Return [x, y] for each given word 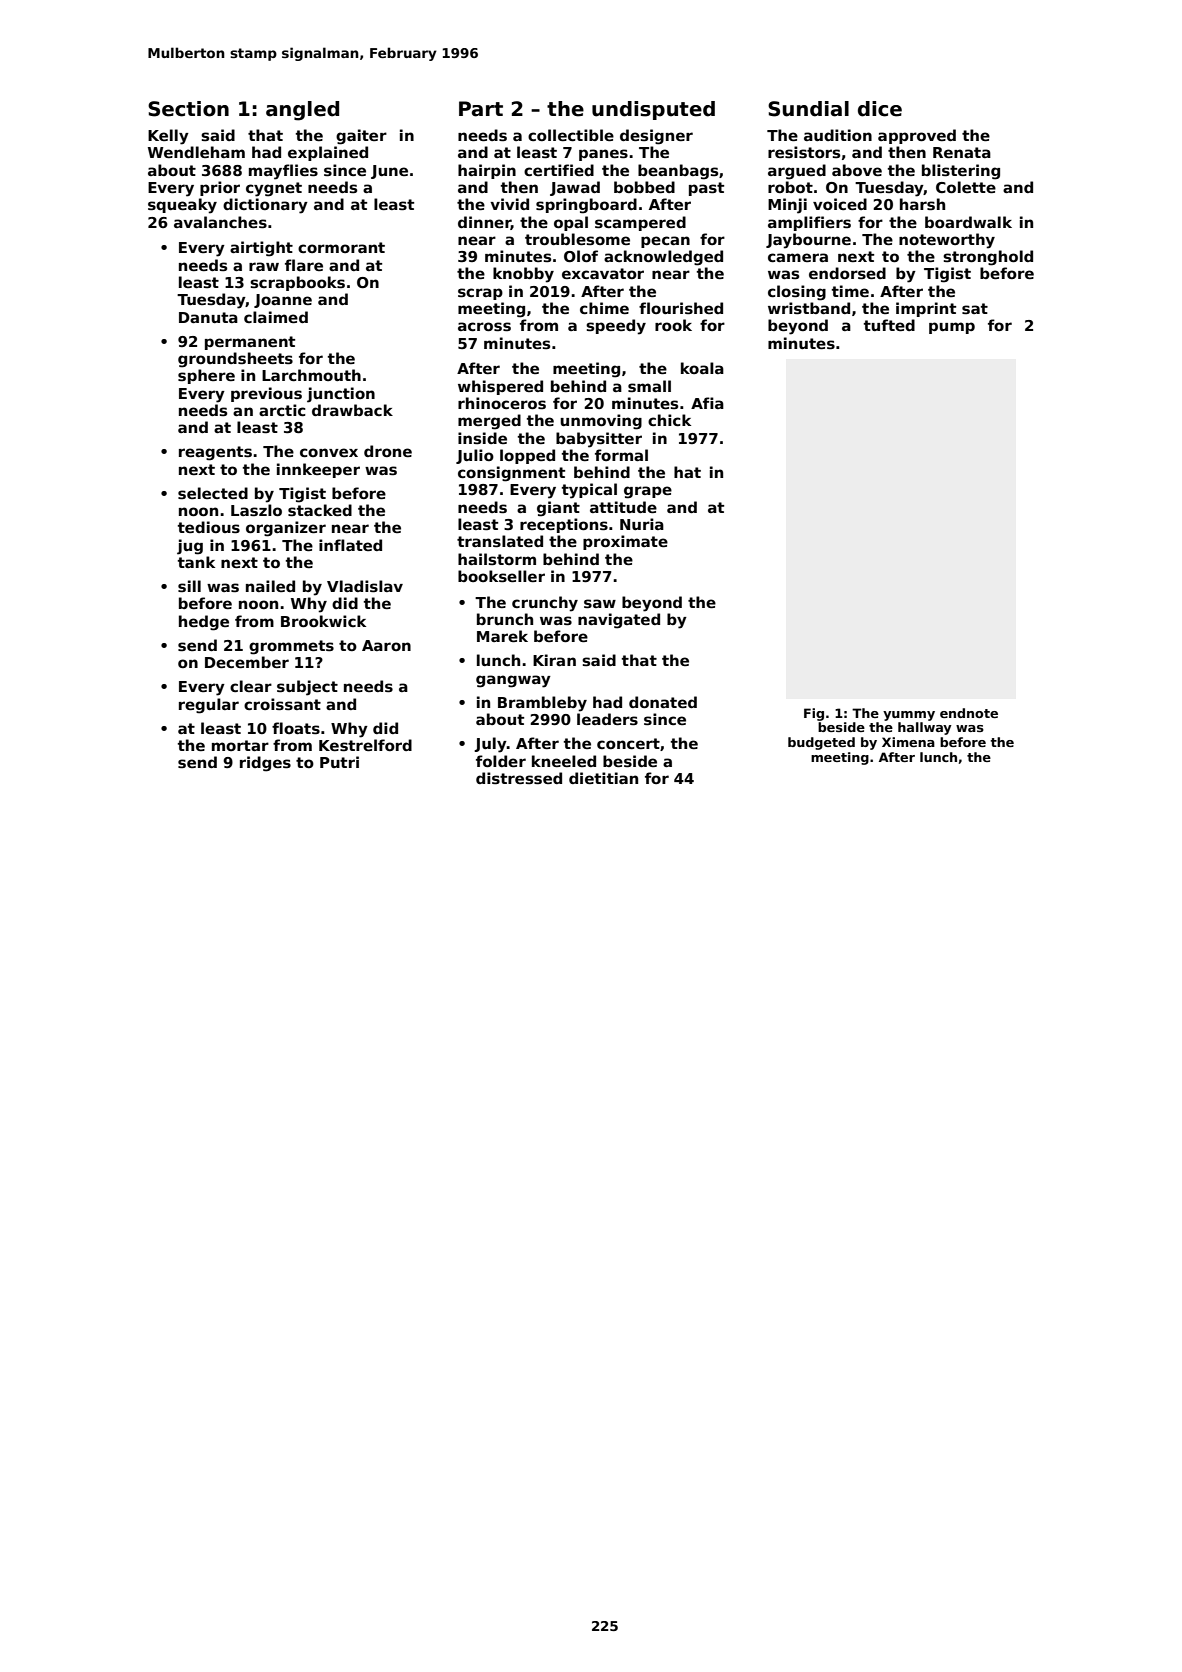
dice [880, 109]
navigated [619, 621]
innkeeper [318, 470]
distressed [519, 778]
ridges [265, 764]
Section [188, 109]
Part [481, 109]
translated [500, 541]
